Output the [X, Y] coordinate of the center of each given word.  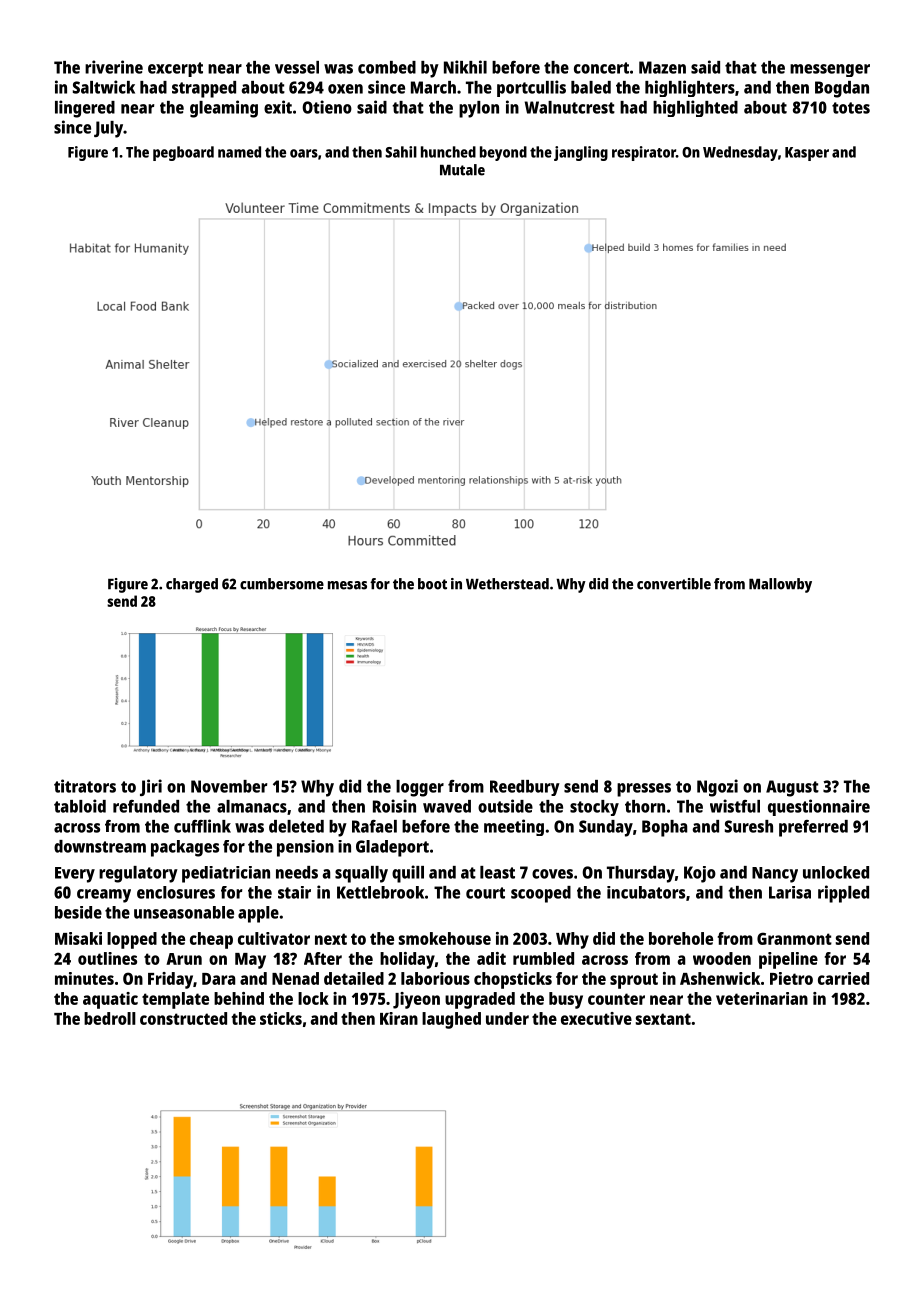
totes [851, 108]
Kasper [807, 154]
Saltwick [104, 87]
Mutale [462, 170]
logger [420, 788]
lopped [132, 940]
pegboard [183, 153]
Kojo [700, 874]
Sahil [401, 152]
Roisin [394, 806]
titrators [85, 786]
